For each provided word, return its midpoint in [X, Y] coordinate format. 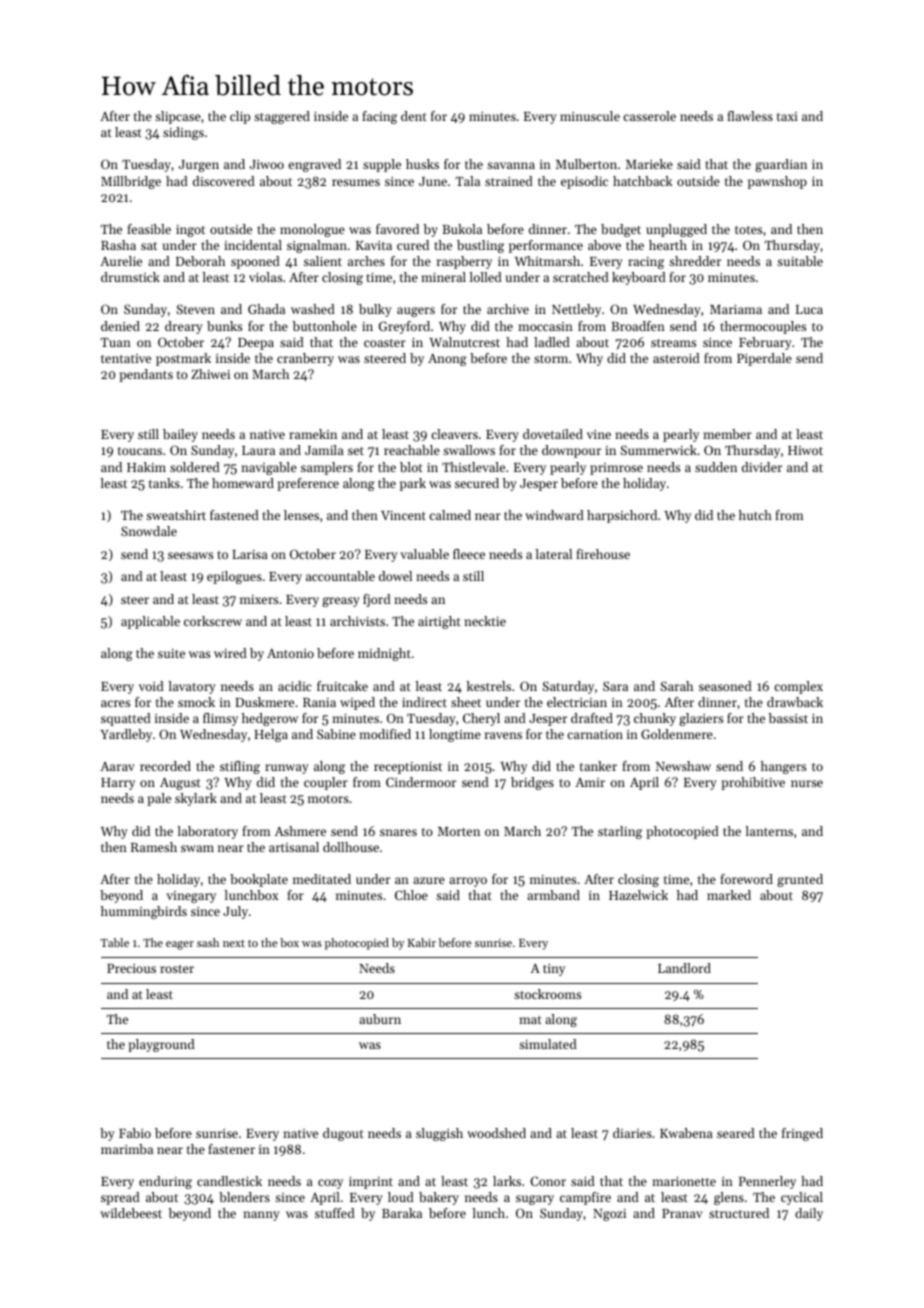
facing [379, 117]
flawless [750, 116]
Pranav [682, 1213]
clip [240, 117]
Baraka [402, 1213]
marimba [127, 1149]
